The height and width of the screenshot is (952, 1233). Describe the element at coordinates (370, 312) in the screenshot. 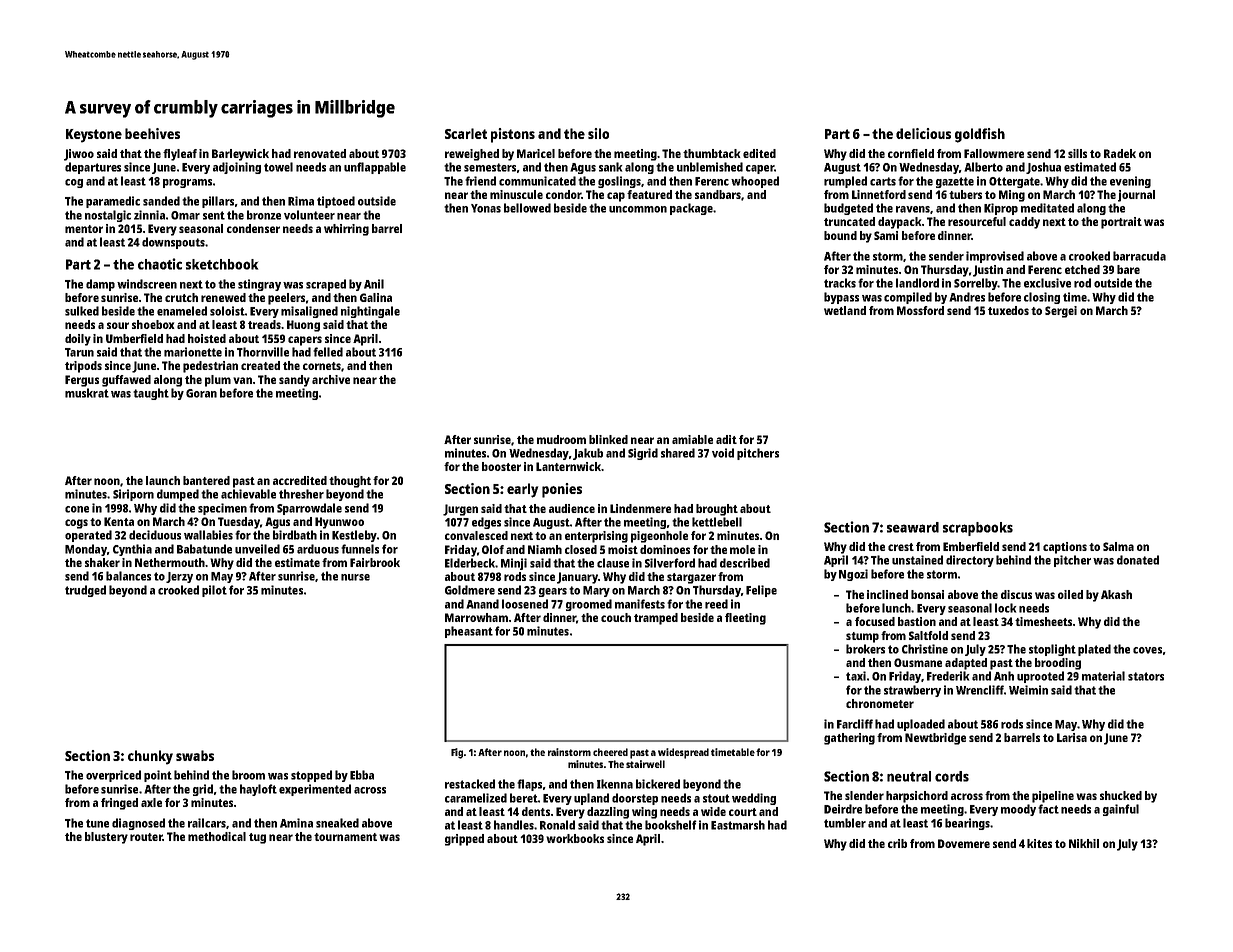

I see `nightingale` at that location.
